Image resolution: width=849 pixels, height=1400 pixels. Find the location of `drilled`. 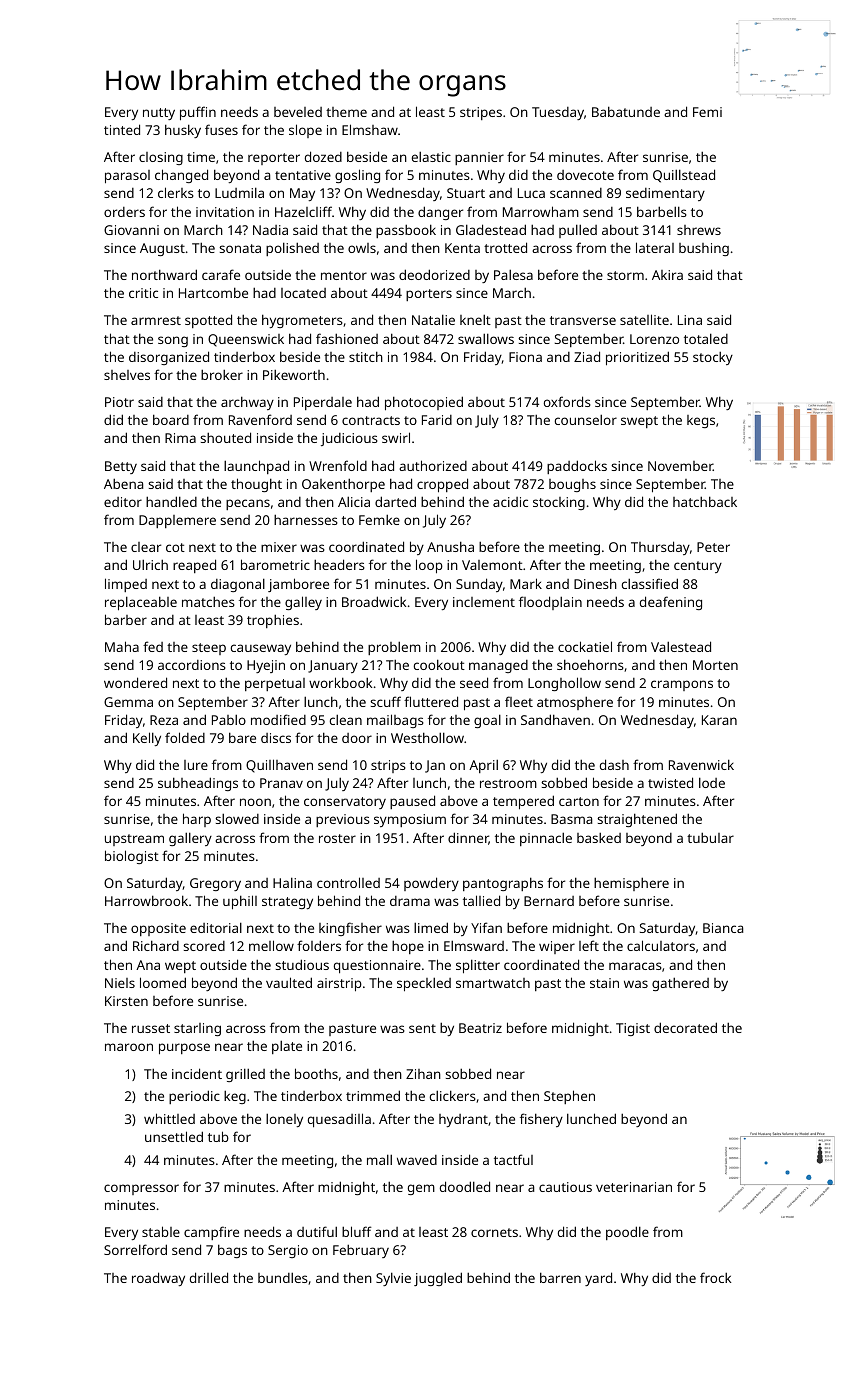

drilled is located at coordinates (209, 1277).
